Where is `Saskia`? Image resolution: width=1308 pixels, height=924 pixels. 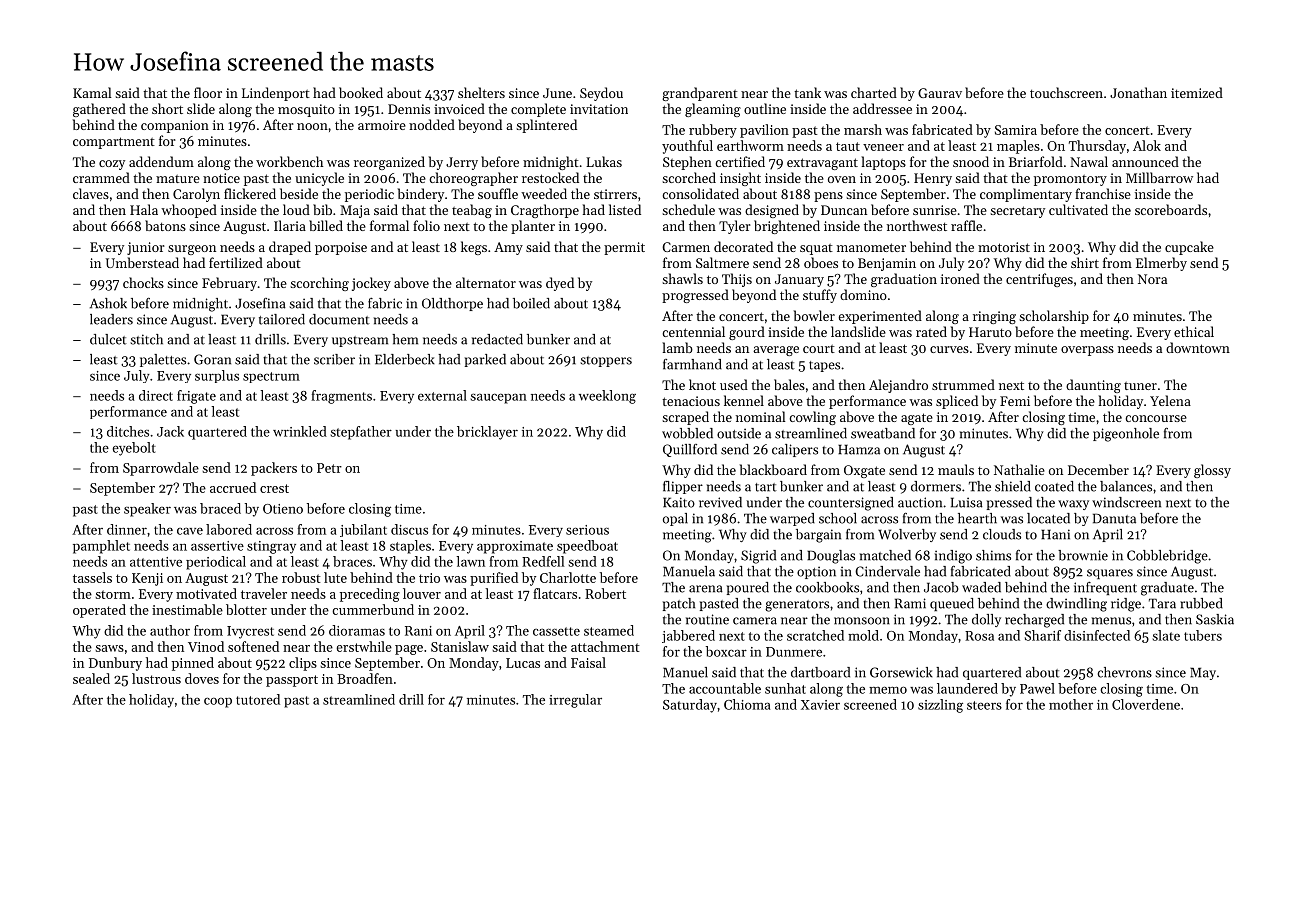
Saskia is located at coordinates (1215, 619).
